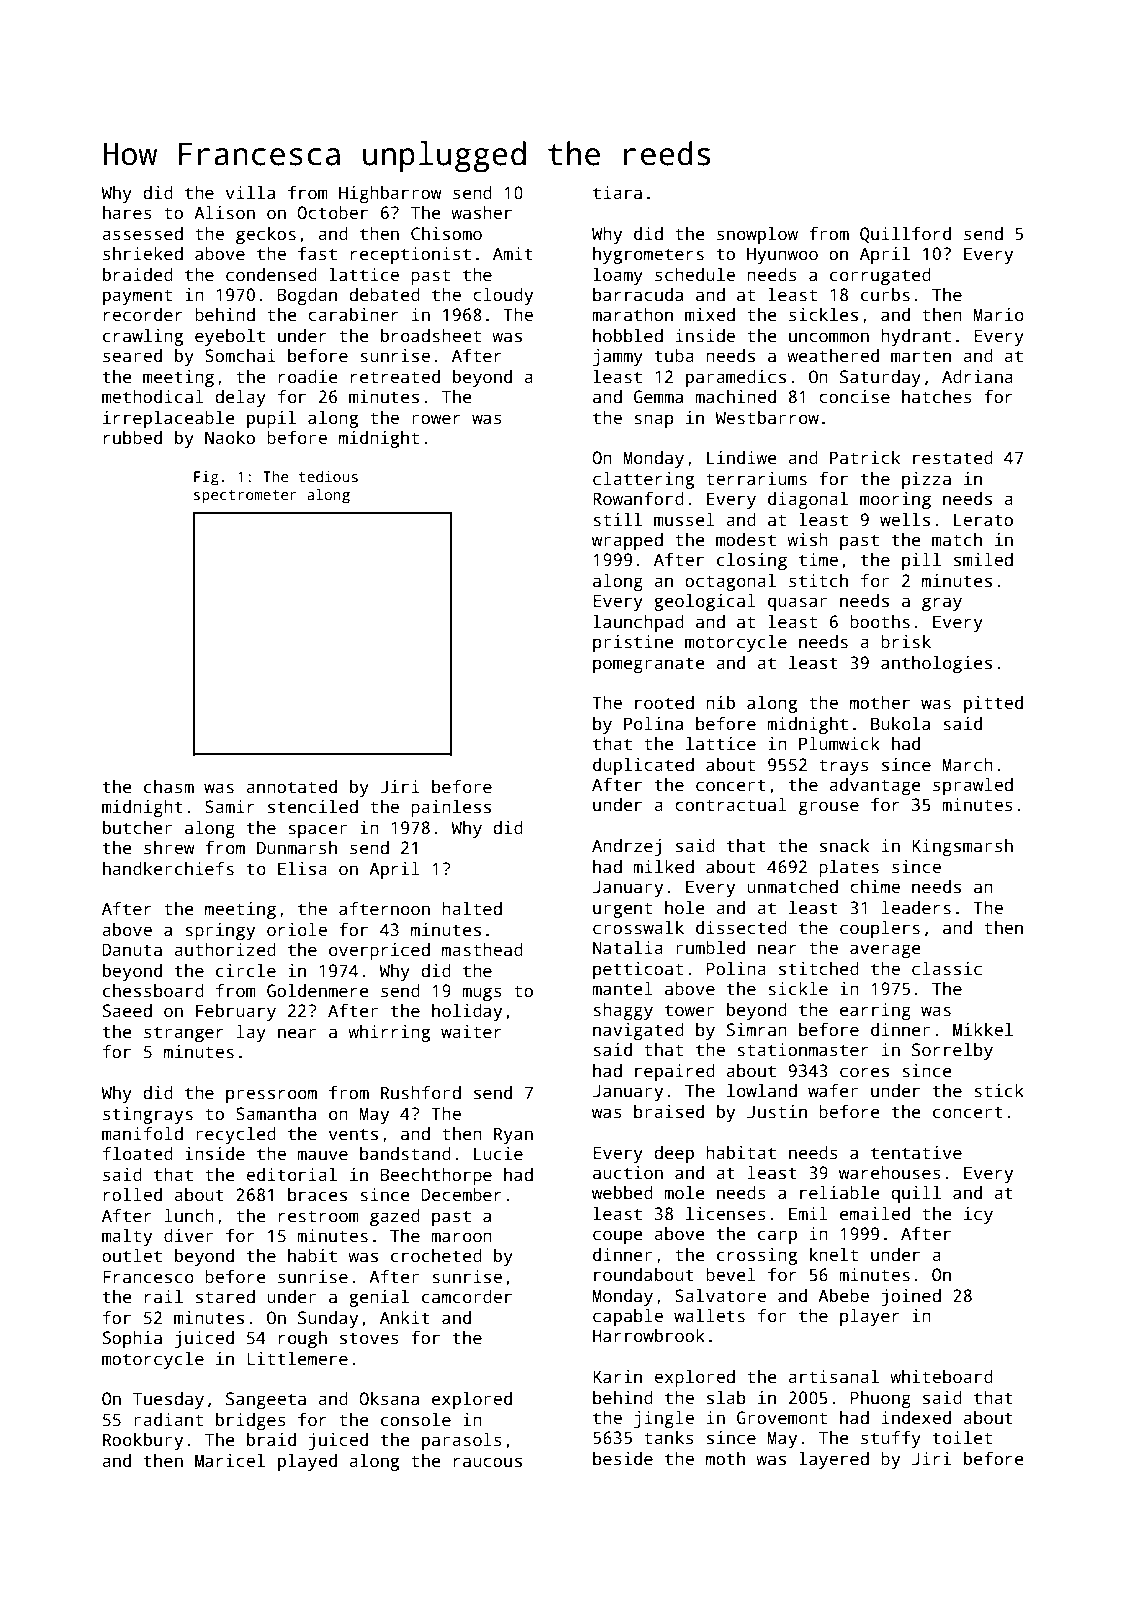  What do you see at coordinates (291, 787) in the screenshot?
I see `annotated` at bounding box center [291, 787].
